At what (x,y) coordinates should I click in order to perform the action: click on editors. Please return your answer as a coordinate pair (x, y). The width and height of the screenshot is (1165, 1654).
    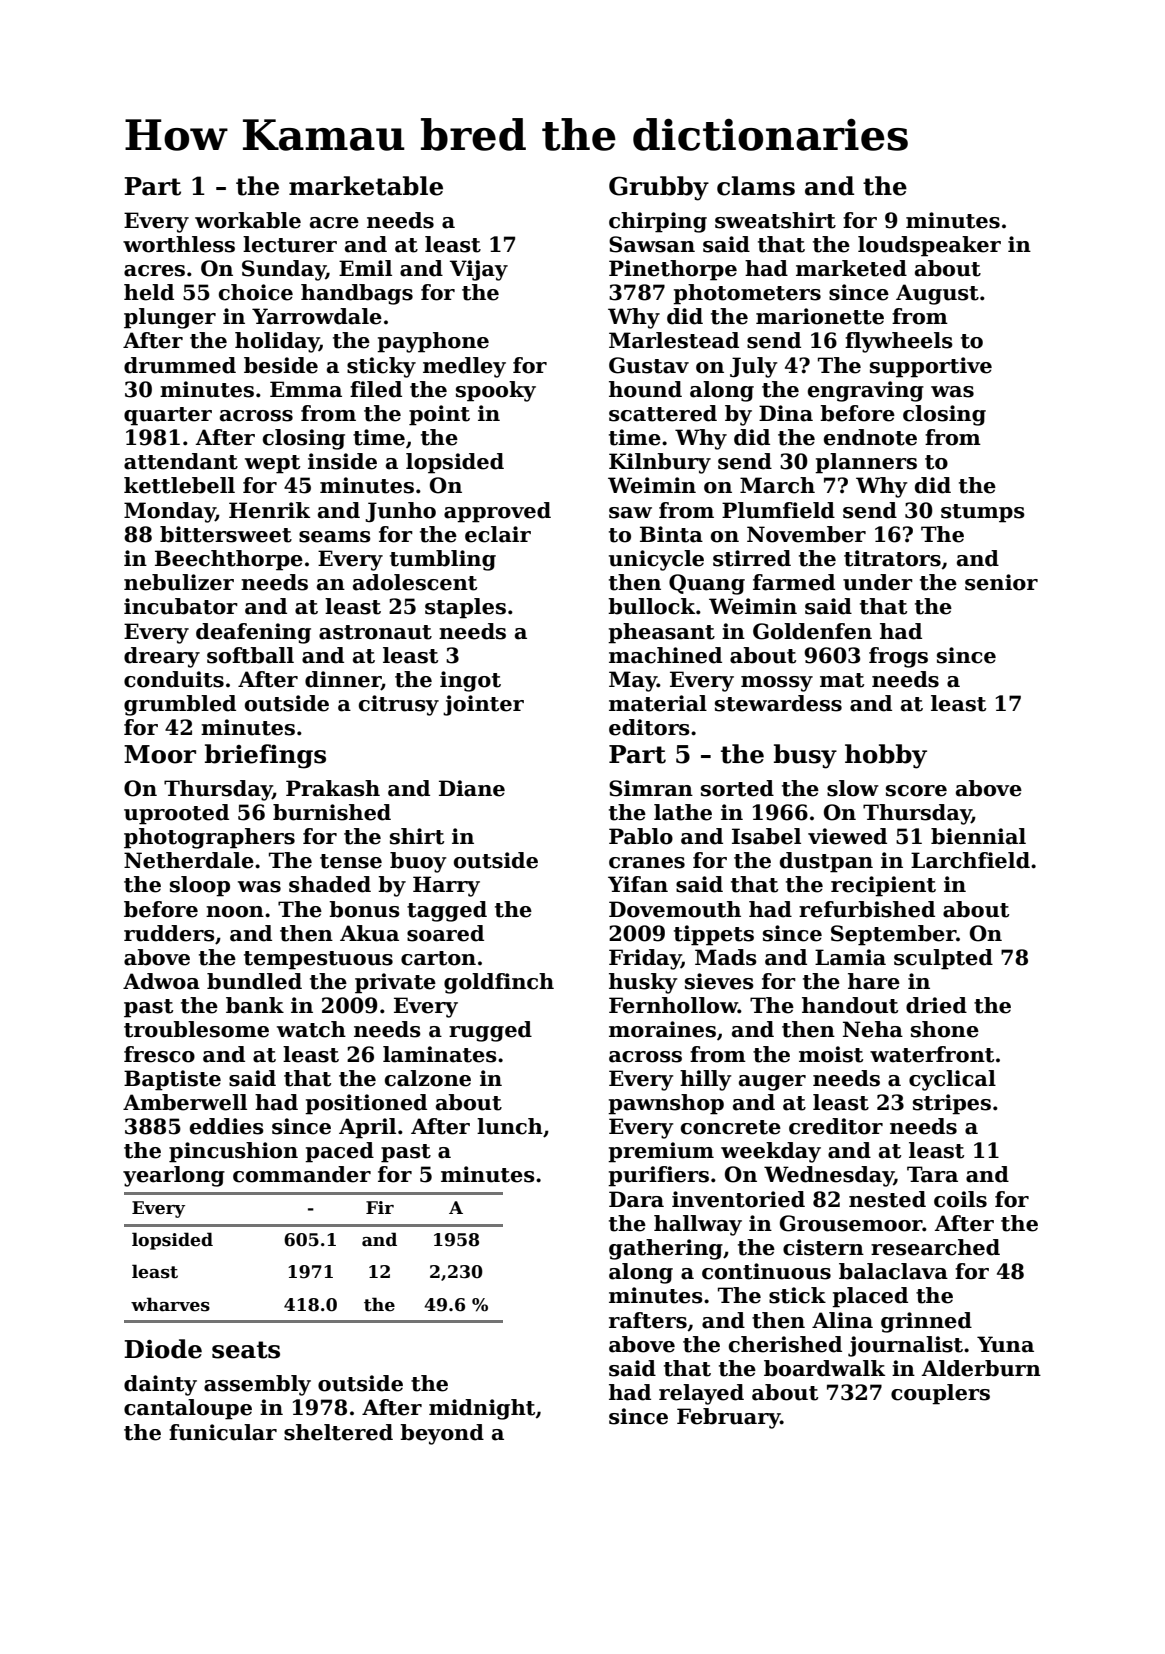
    Looking at the image, I should click on (649, 727).
